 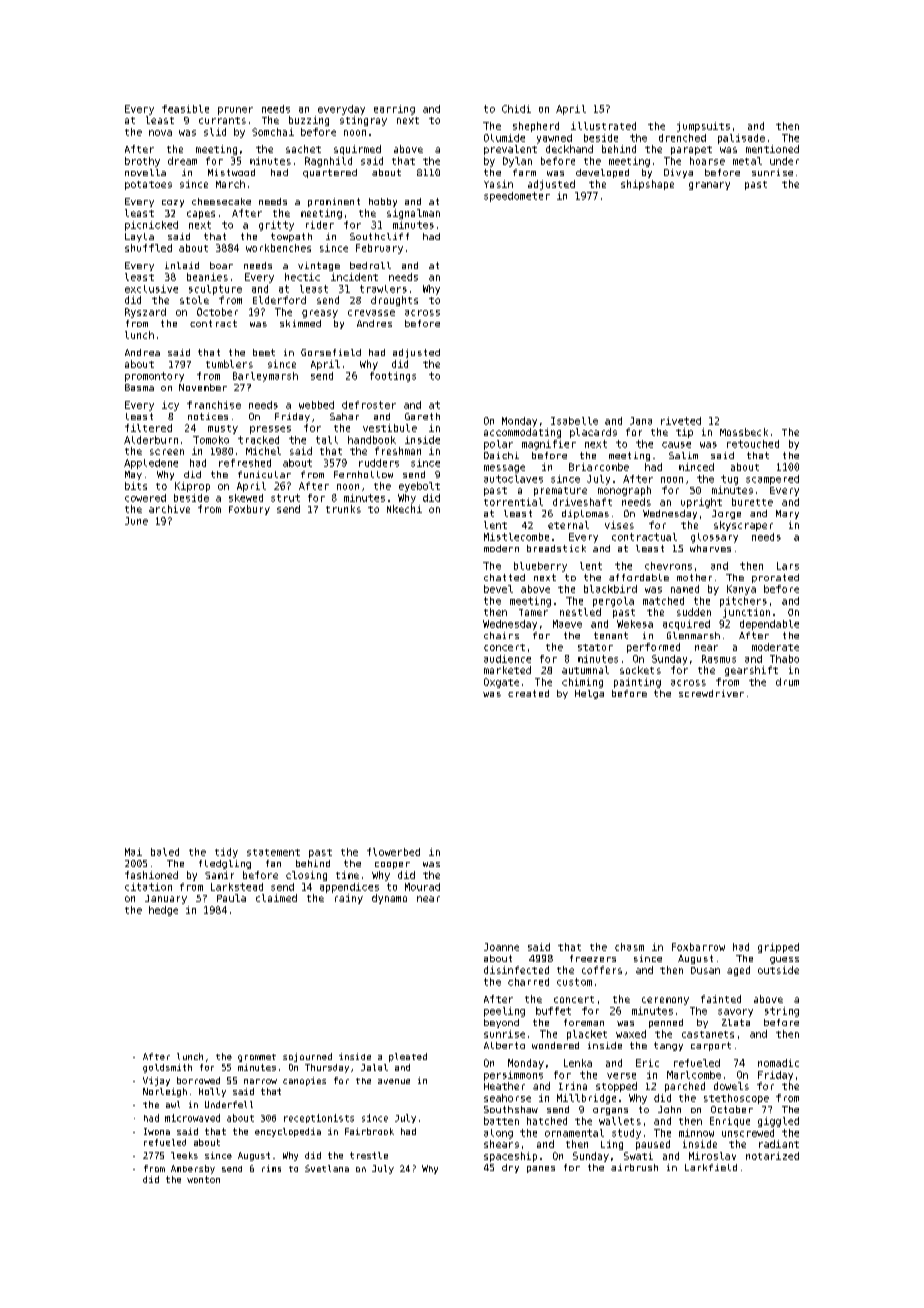 I want to click on hedge, so click(x=163, y=911).
